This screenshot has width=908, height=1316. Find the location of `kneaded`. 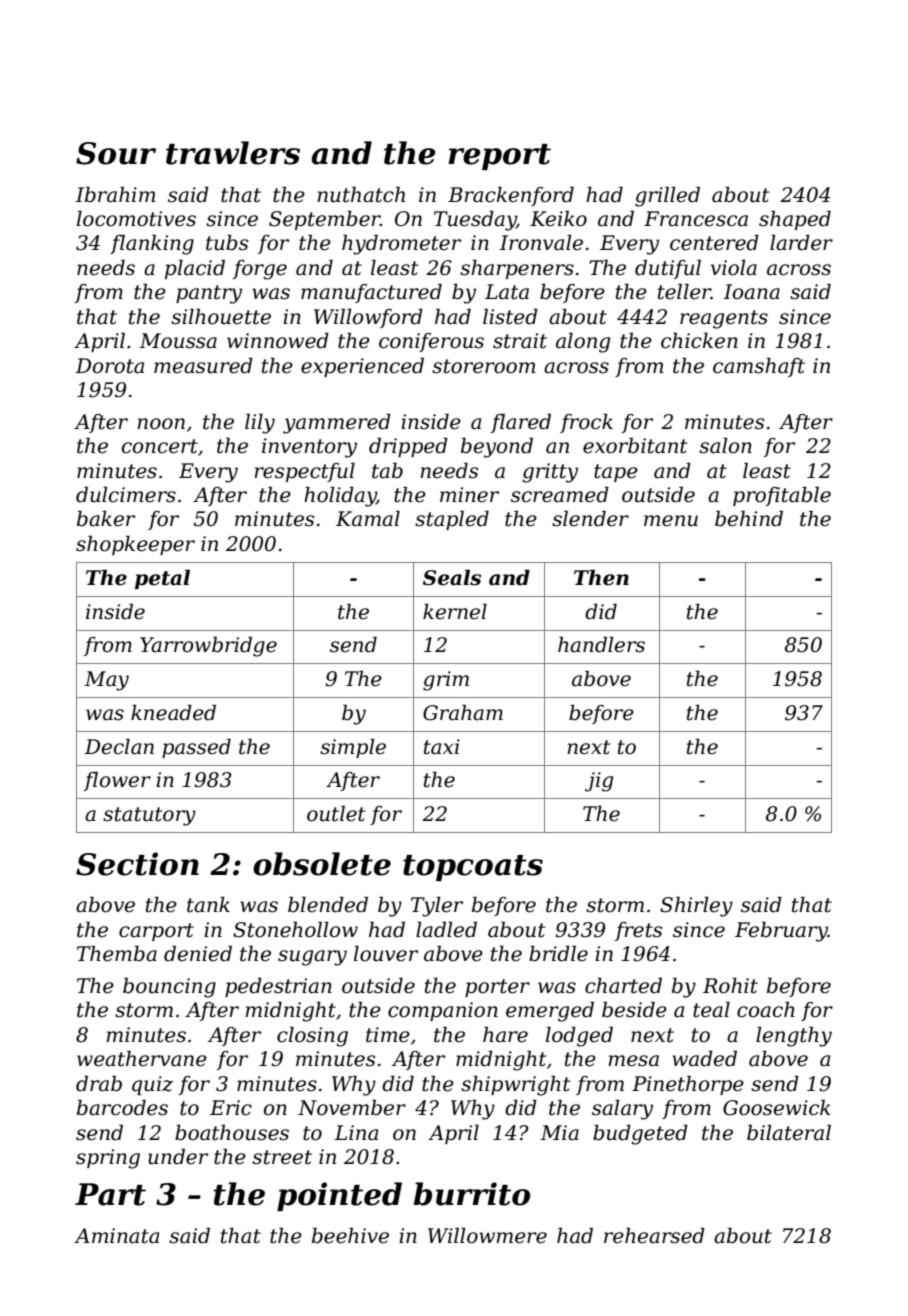

kneaded is located at coordinates (173, 713).
